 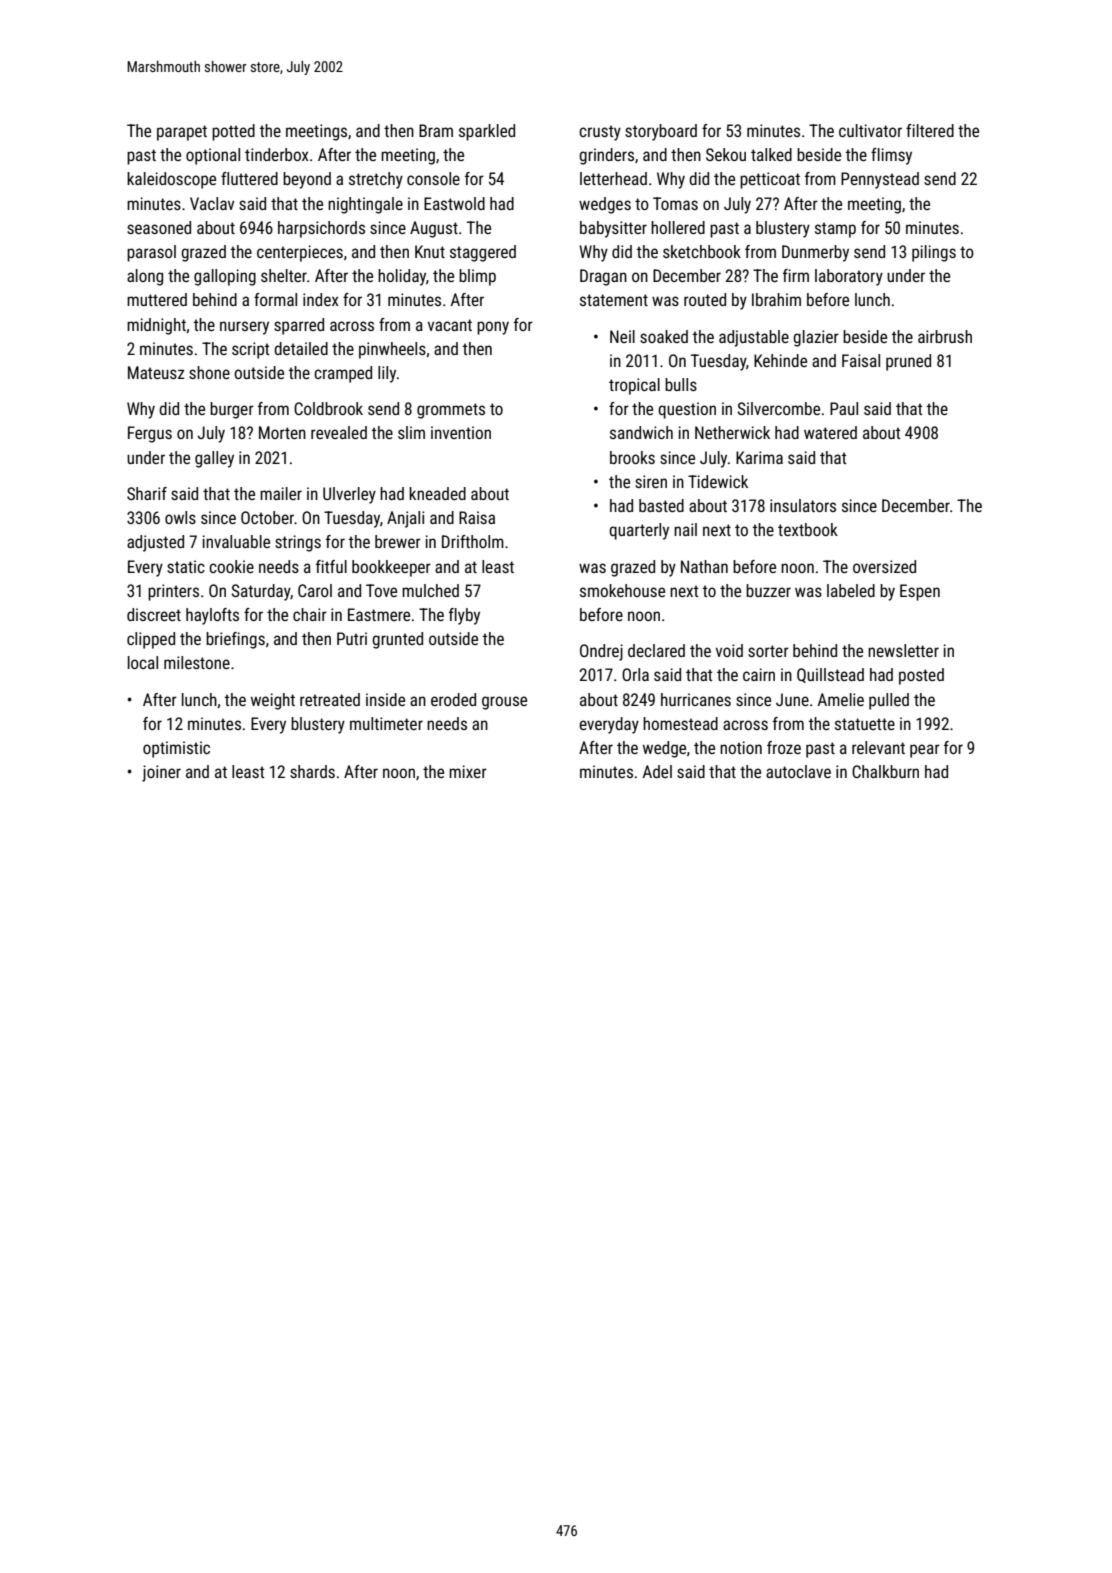 What do you see at coordinates (386, 723) in the screenshot?
I see `multimeter` at bounding box center [386, 723].
